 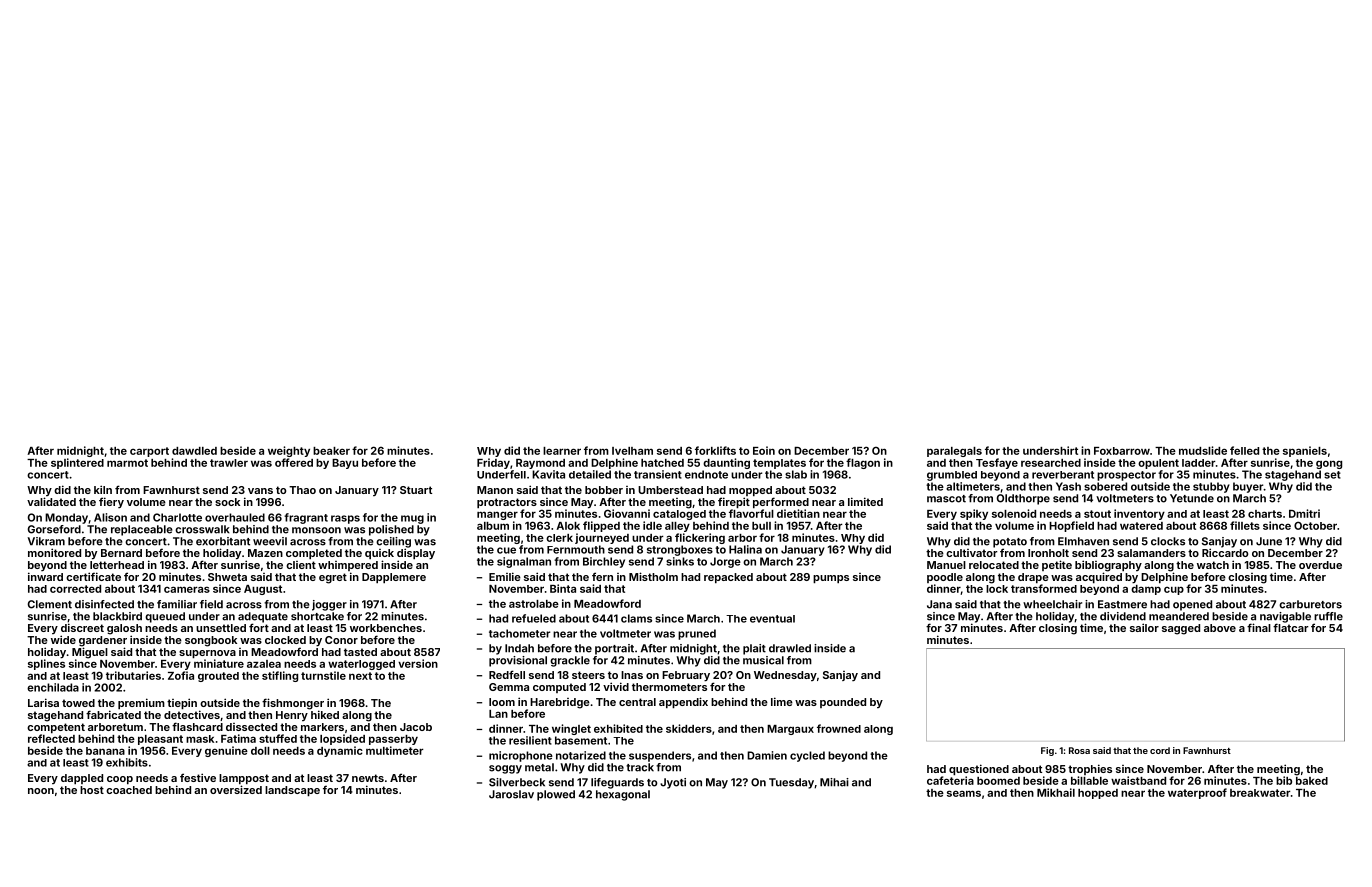 What do you see at coordinates (46, 541) in the document?
I see `Vikram` at bounding box center [46, 541].
